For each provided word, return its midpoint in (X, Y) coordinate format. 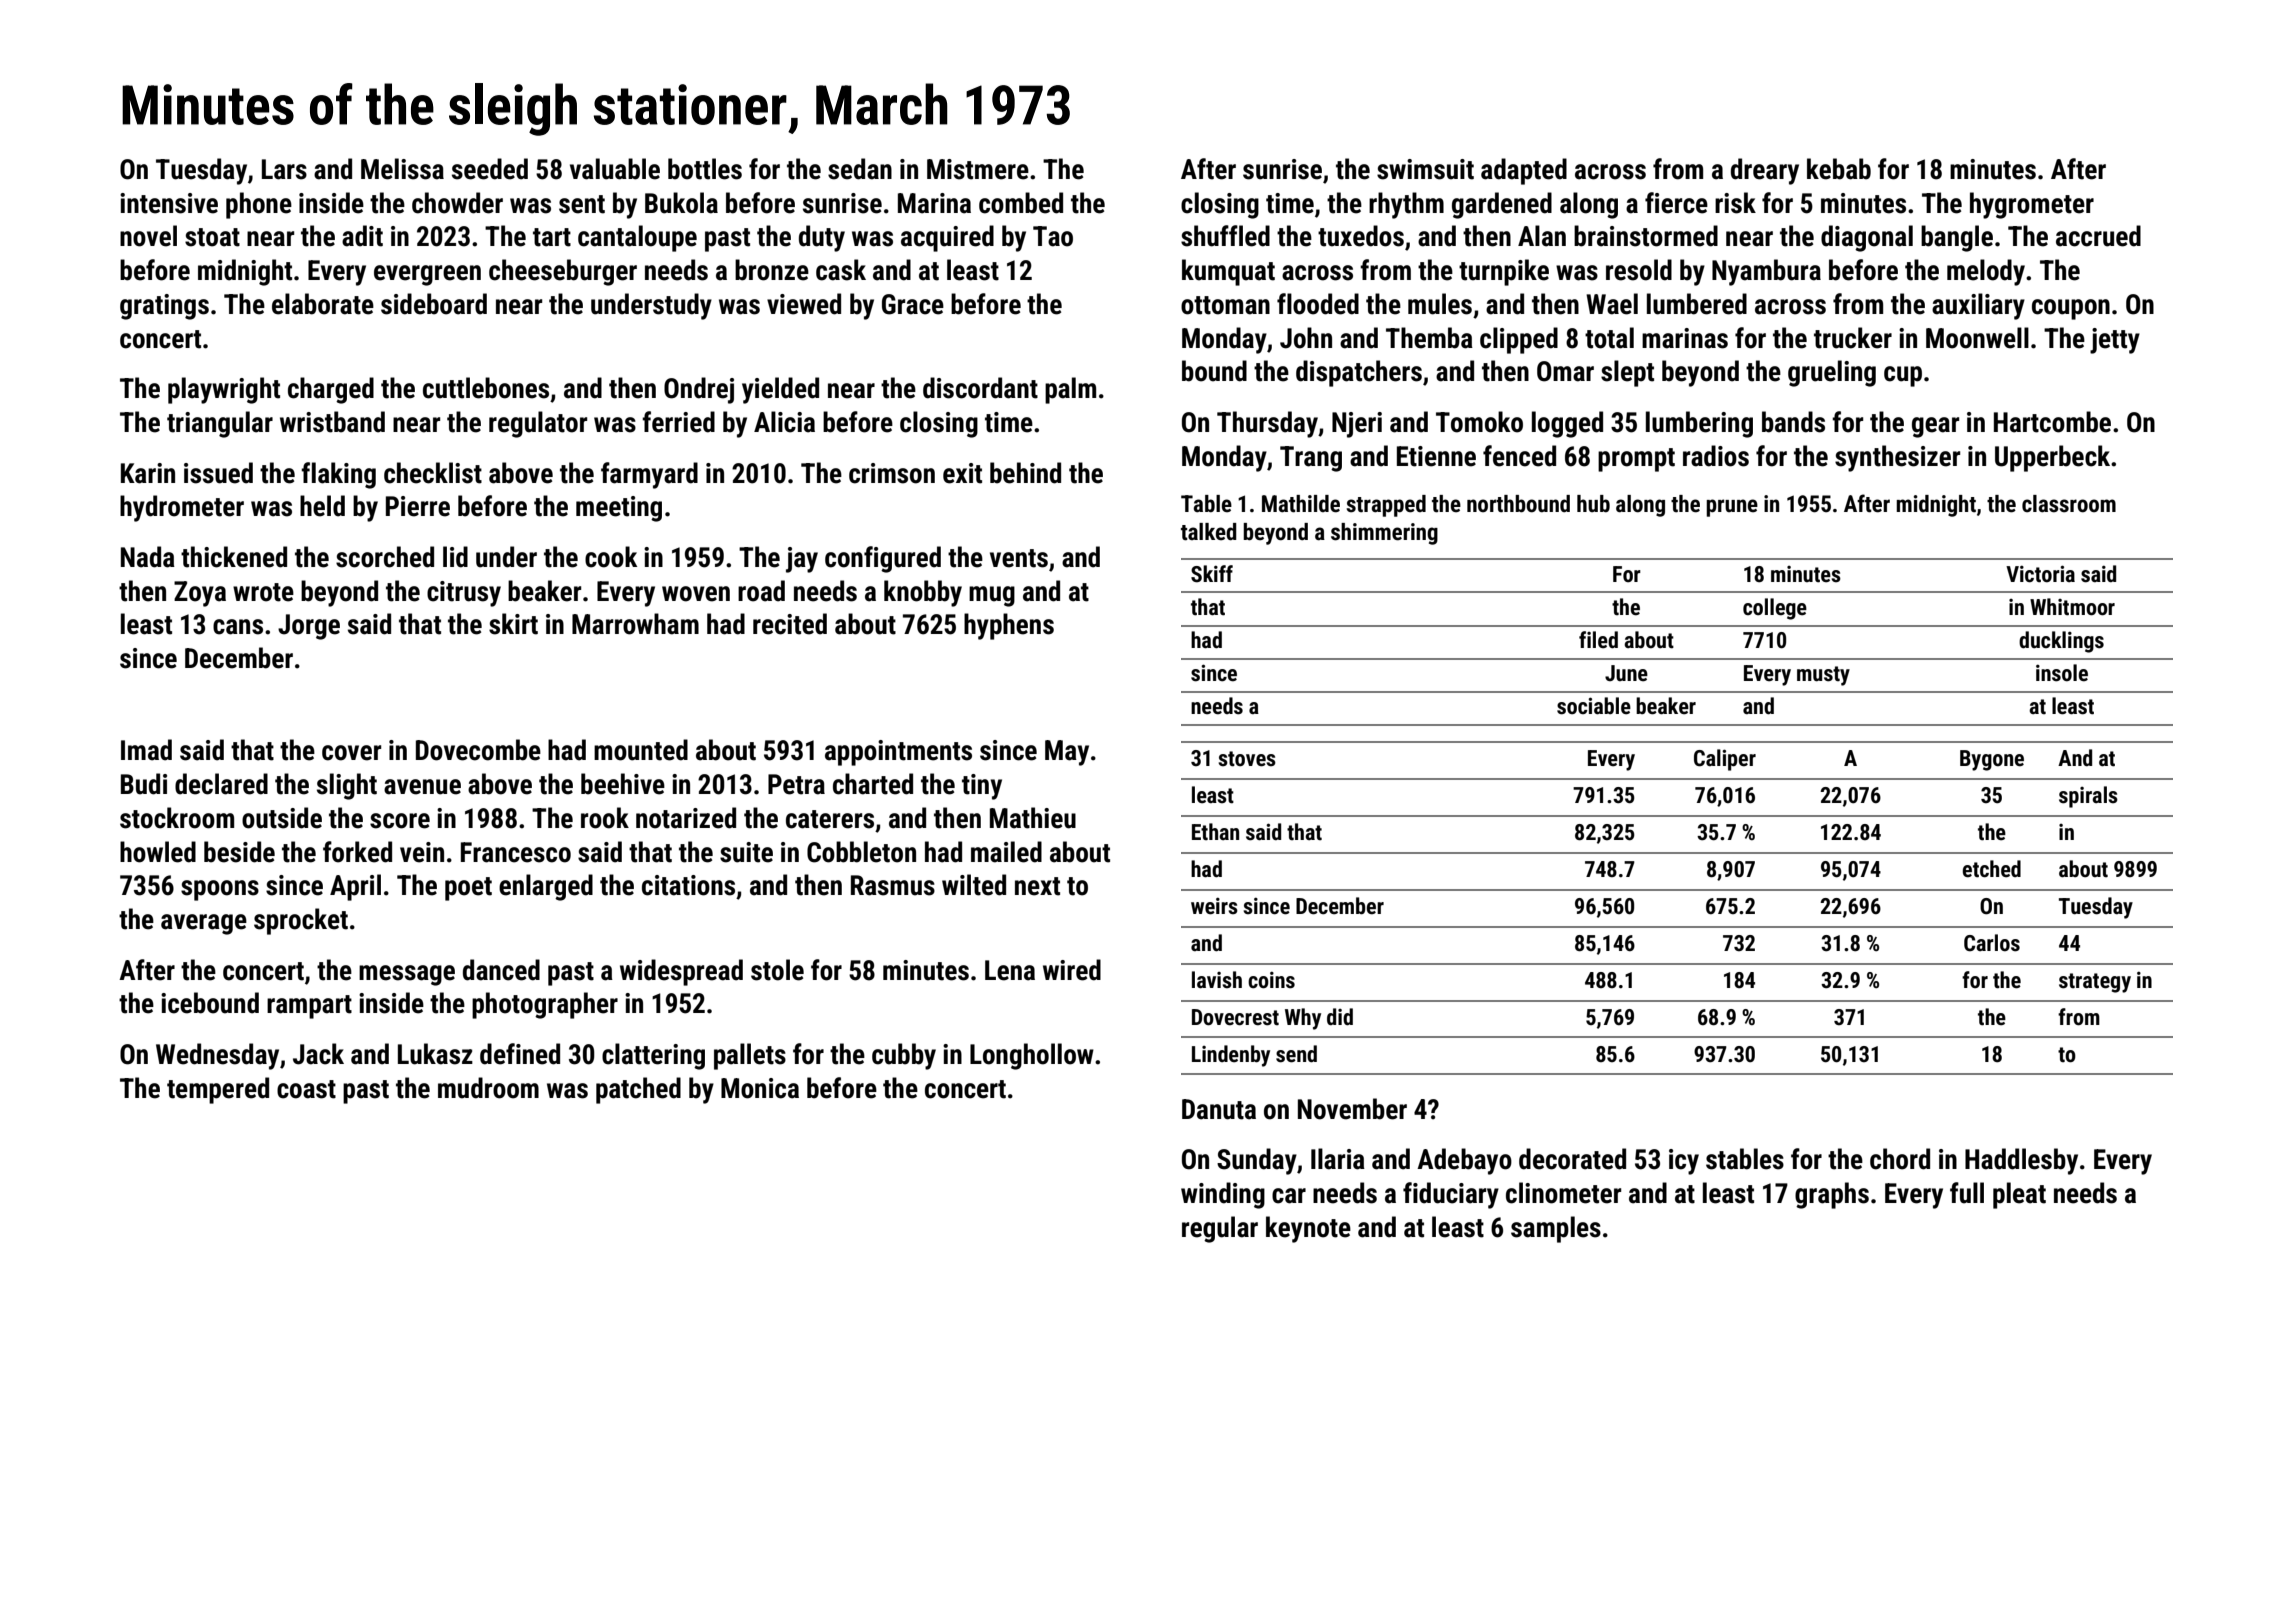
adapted (1524, 171)
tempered (218, 1090)
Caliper (1725, 760)
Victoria (2040, 574)
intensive (169, 203)
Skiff (1212, 574)
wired (1072, 970)
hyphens (1009, 626)
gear (1935, 427)
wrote (263, 592)
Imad (146, 750)
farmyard (649, 475)
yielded (780, 390)
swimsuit (1425, 169)
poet (468, 889)
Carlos (1992, 943)
